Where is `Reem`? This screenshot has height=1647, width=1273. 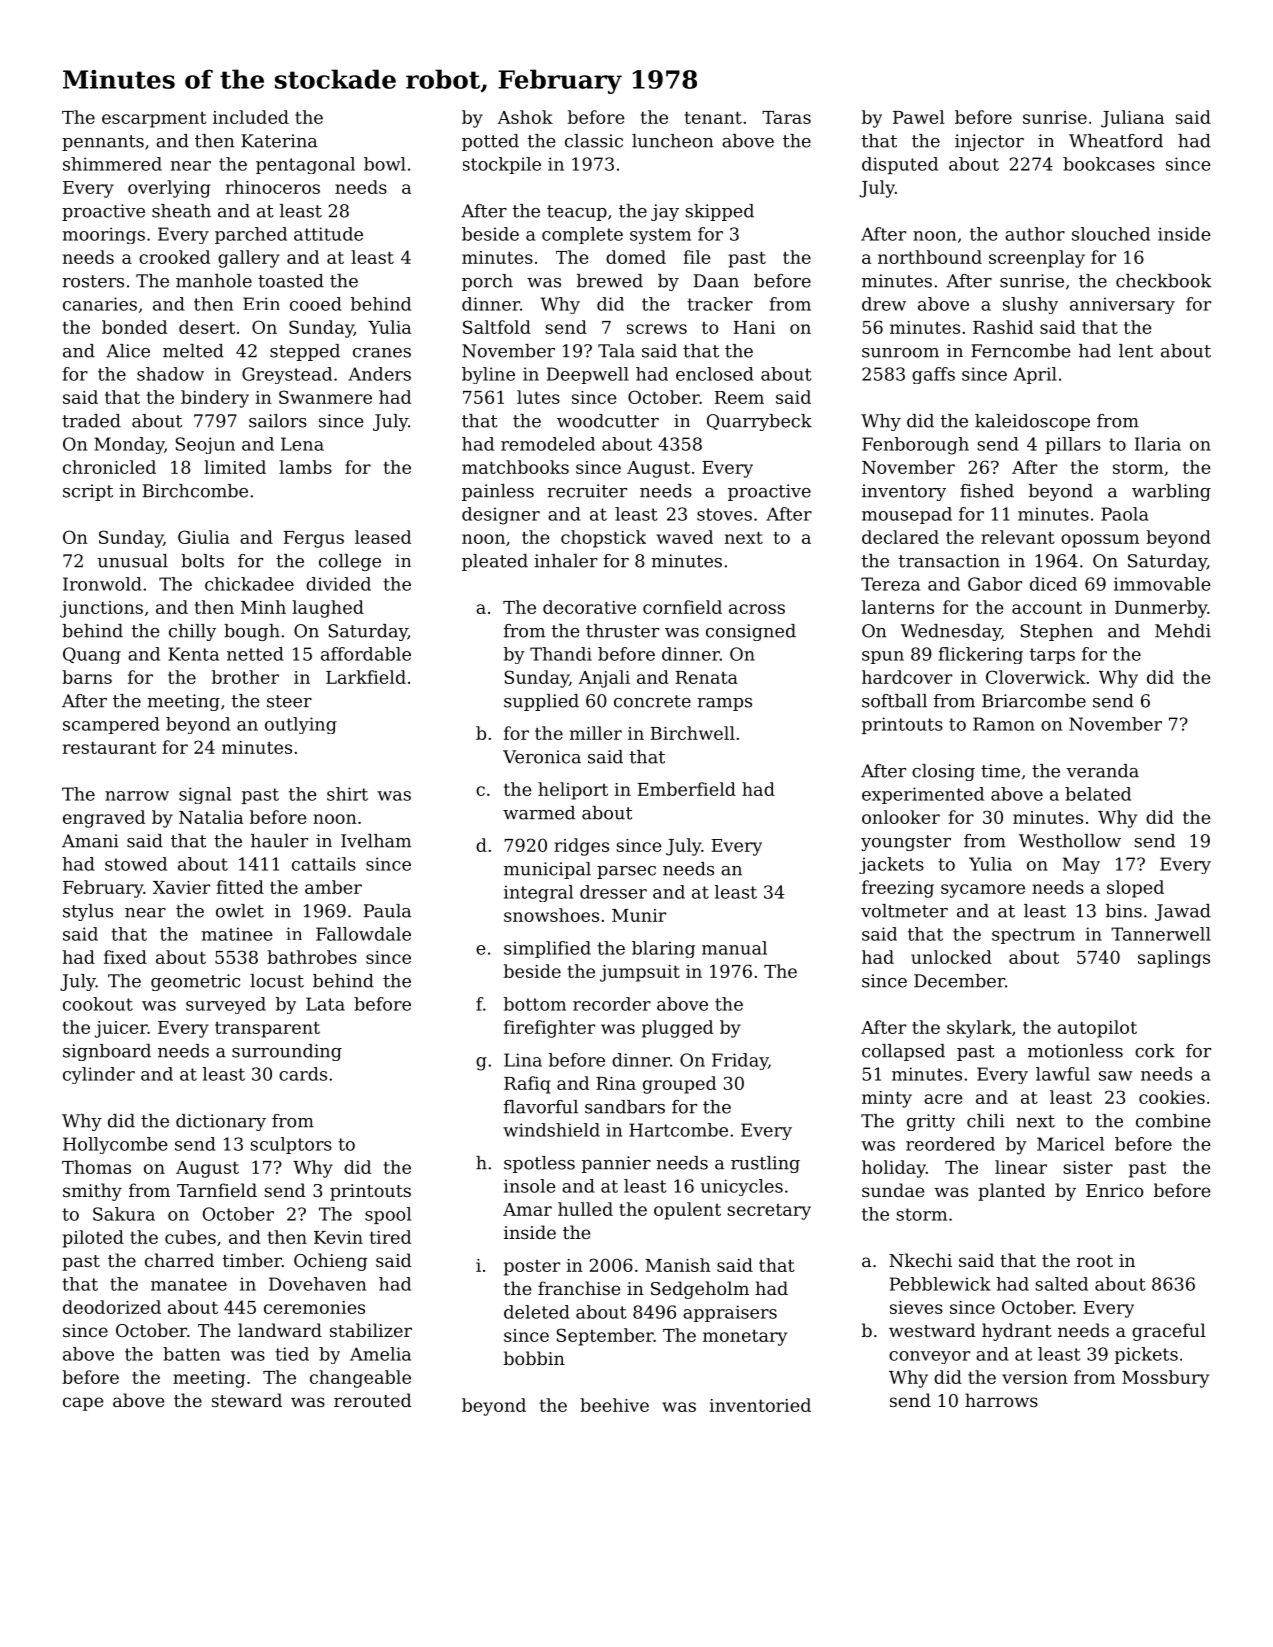 Reem is located at coordinates (739, 397).
